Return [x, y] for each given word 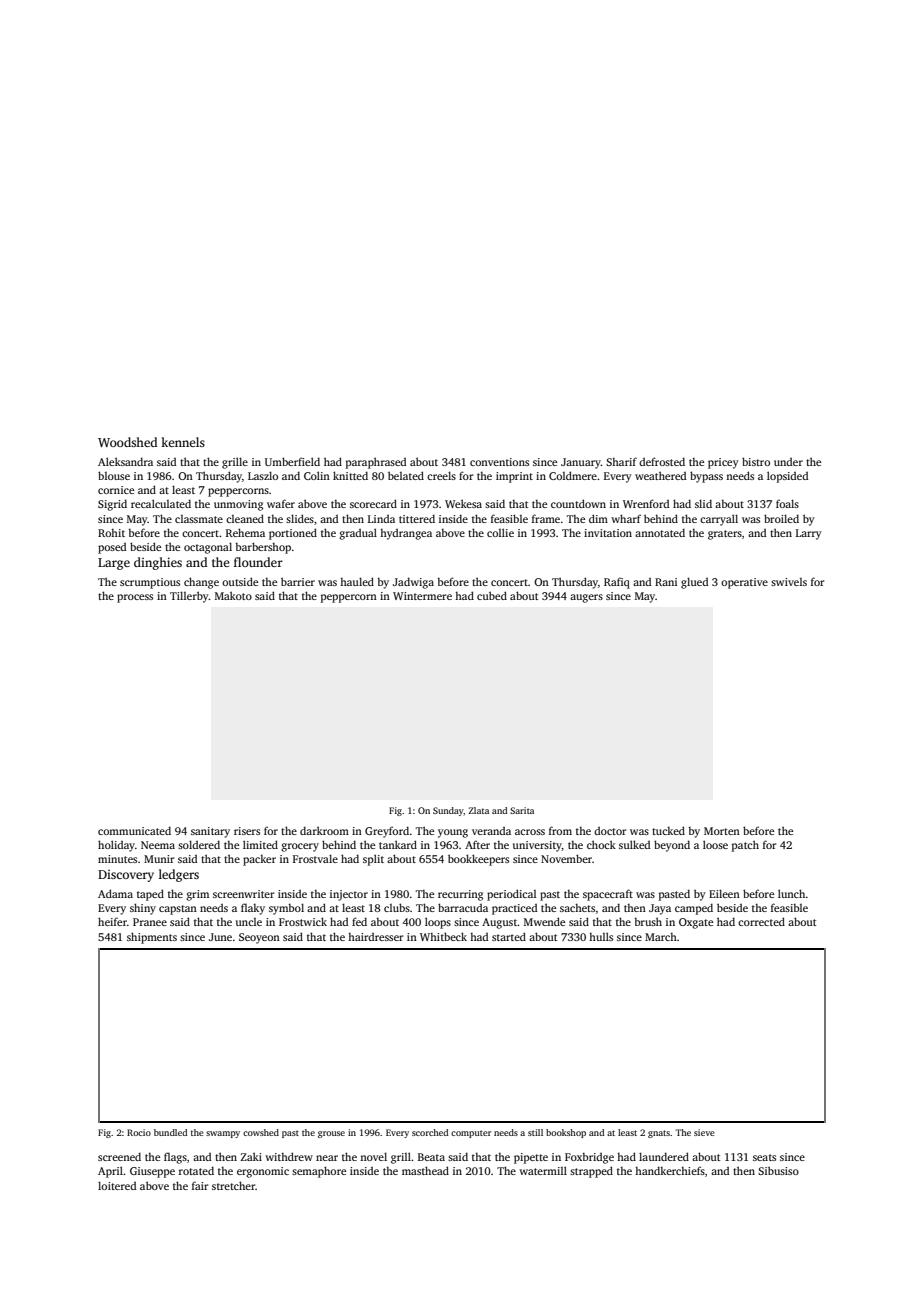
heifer [112, 921]
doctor [610, 831]
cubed [492, 595]
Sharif [621, 461]
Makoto [233, 595]
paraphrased [376, 463]
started [509, 936]
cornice [116, 490]
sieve [704, 1132]
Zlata [478, 810]
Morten [722, 831]
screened [119, 1156]
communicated [134, 830]
